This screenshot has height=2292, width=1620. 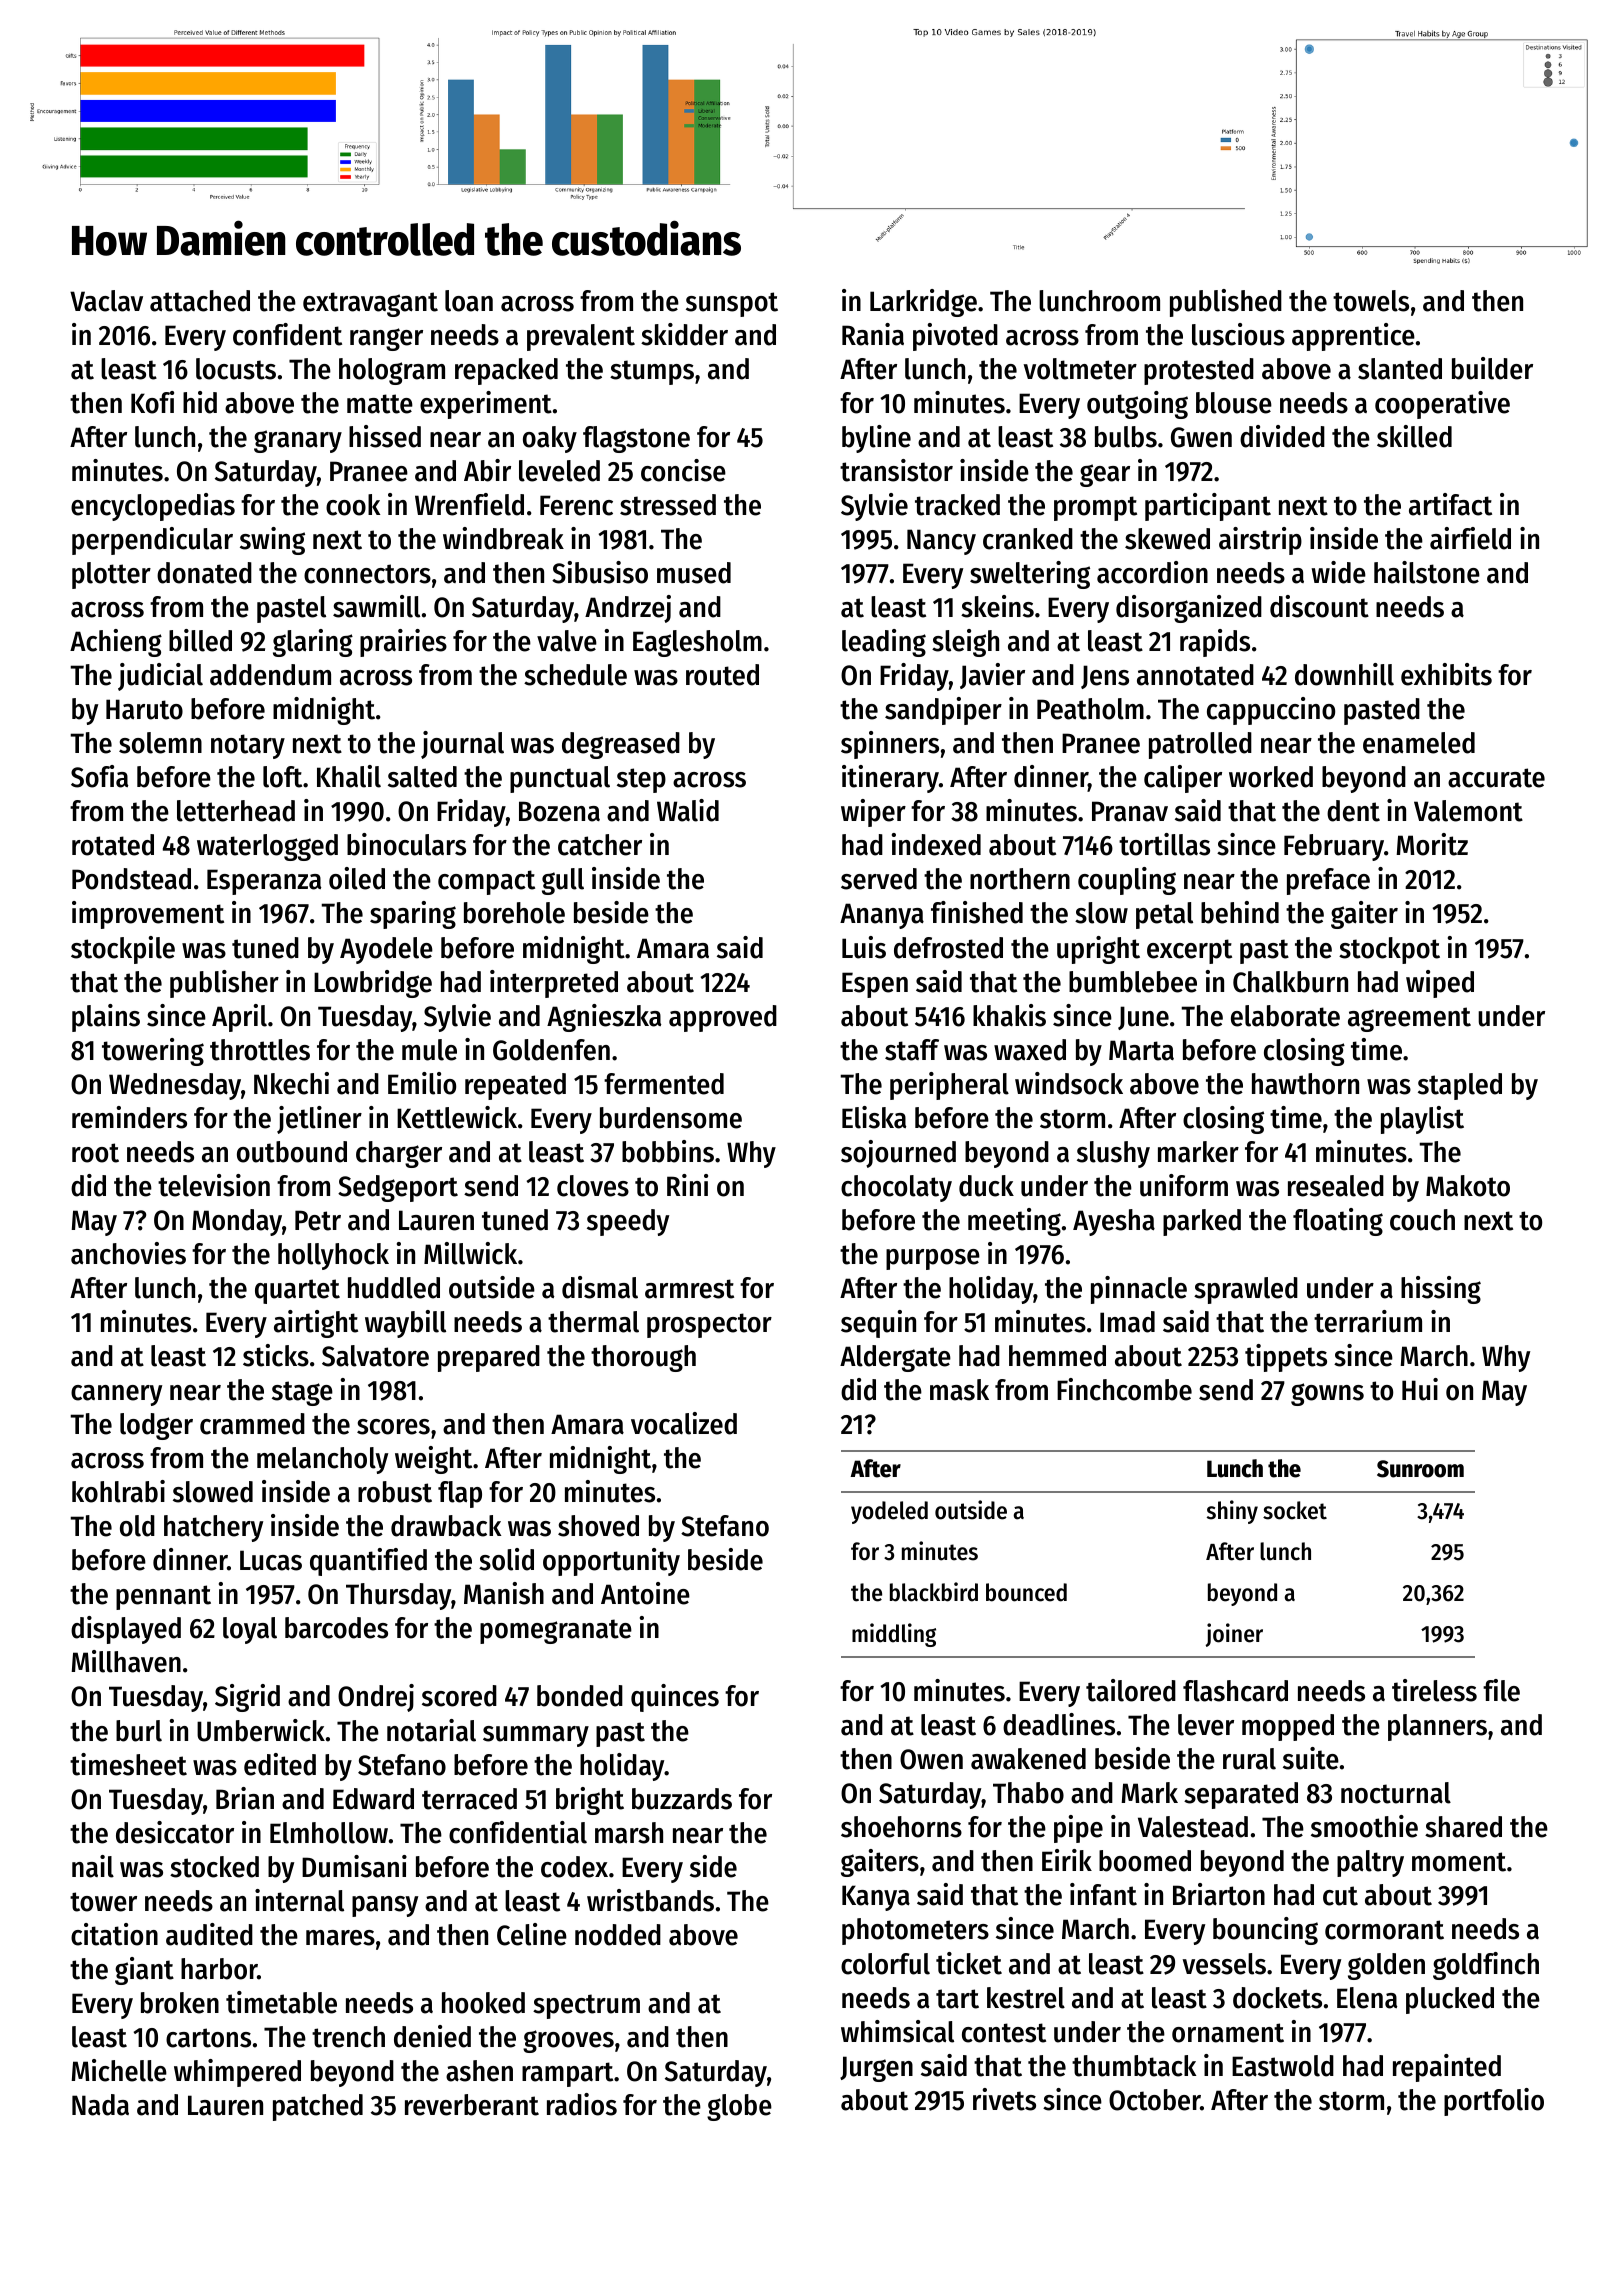 I want to click on rapids, so click(x=1215, y=643).
